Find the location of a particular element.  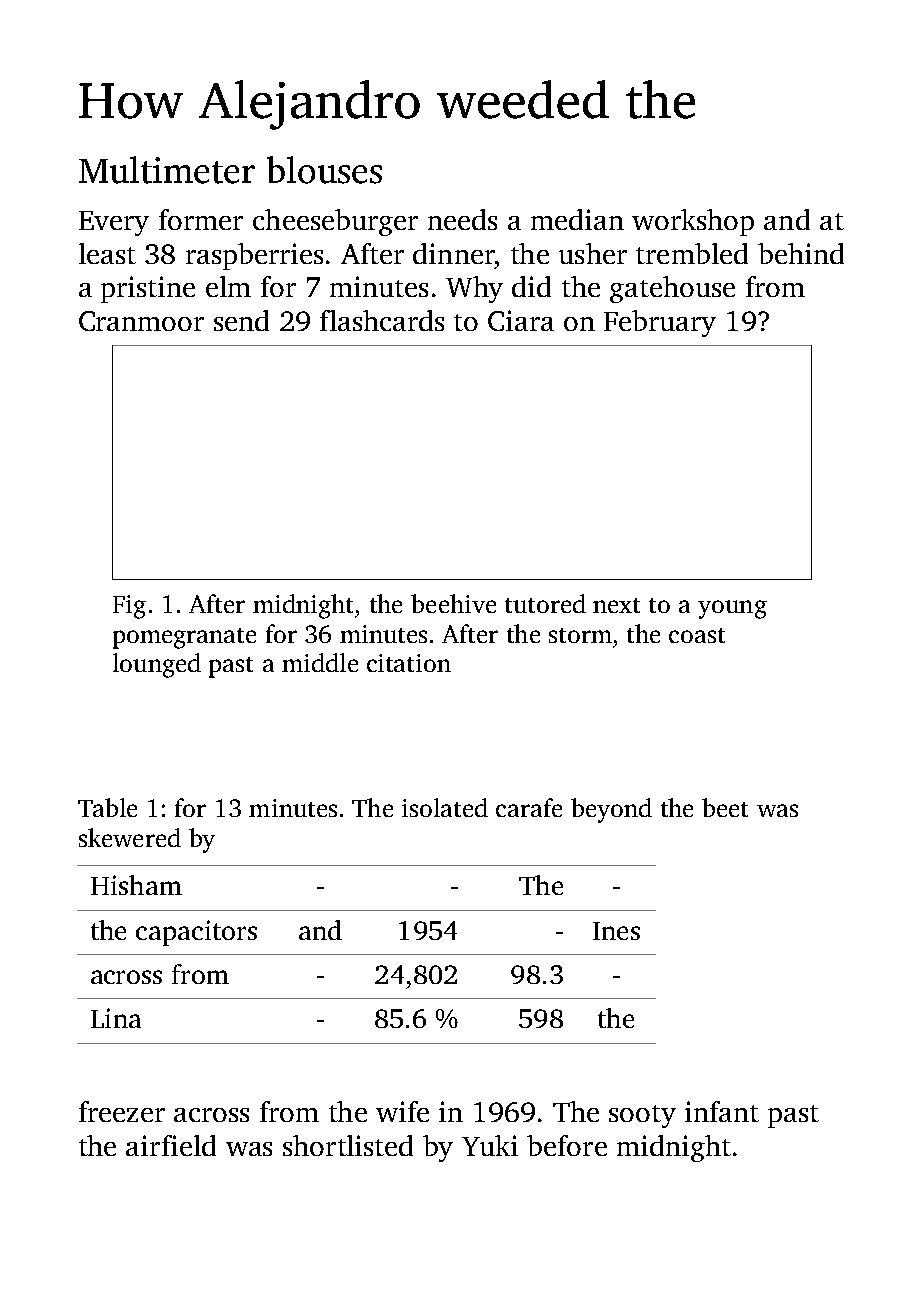

send is located at coordinates (241, 320).
